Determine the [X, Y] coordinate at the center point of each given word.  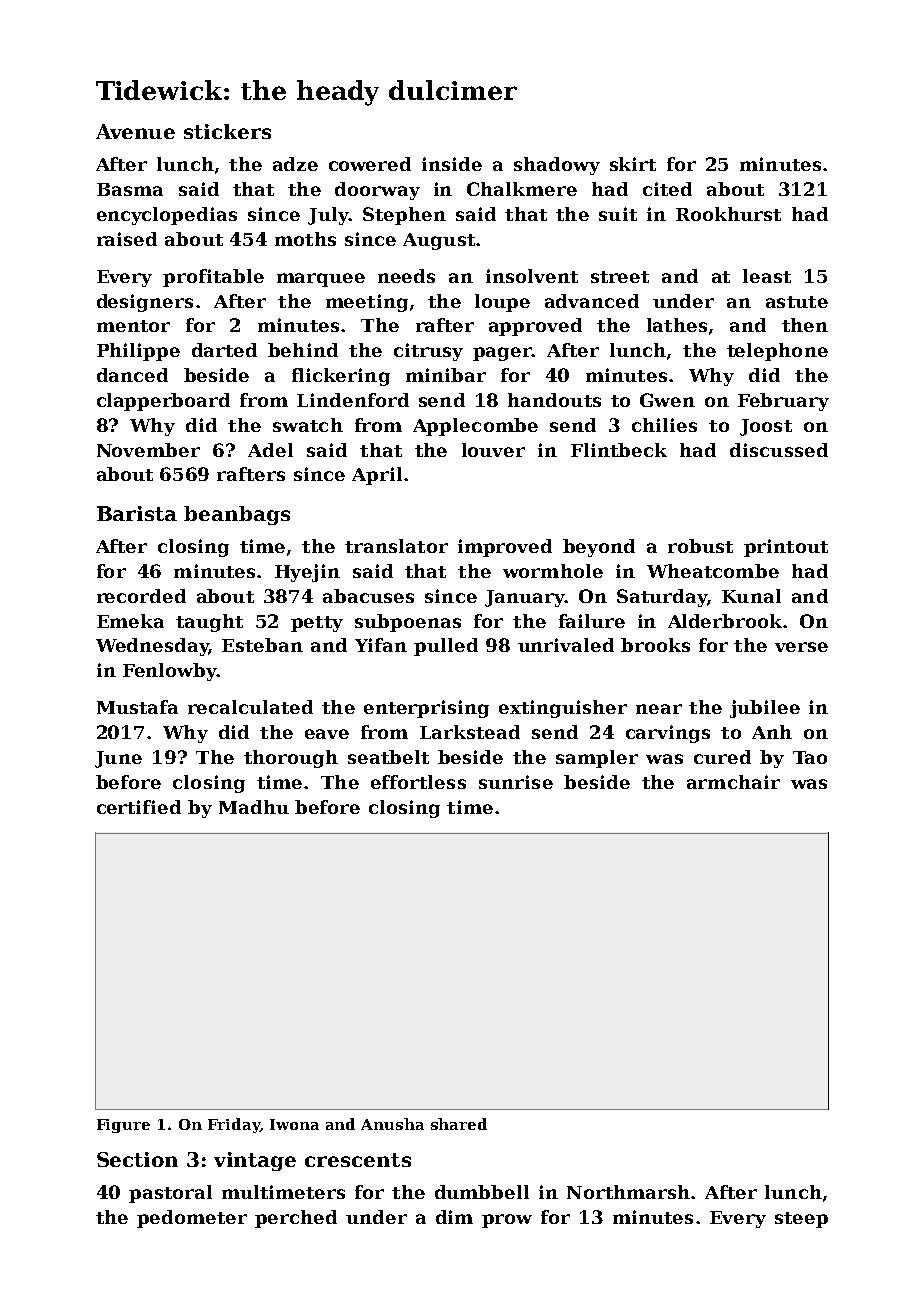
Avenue [135, 131]
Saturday [662, 598]
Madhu [254, 807]
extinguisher [563, 709]
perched [296, 1219]
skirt [633, 164]
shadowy [557, 166]
